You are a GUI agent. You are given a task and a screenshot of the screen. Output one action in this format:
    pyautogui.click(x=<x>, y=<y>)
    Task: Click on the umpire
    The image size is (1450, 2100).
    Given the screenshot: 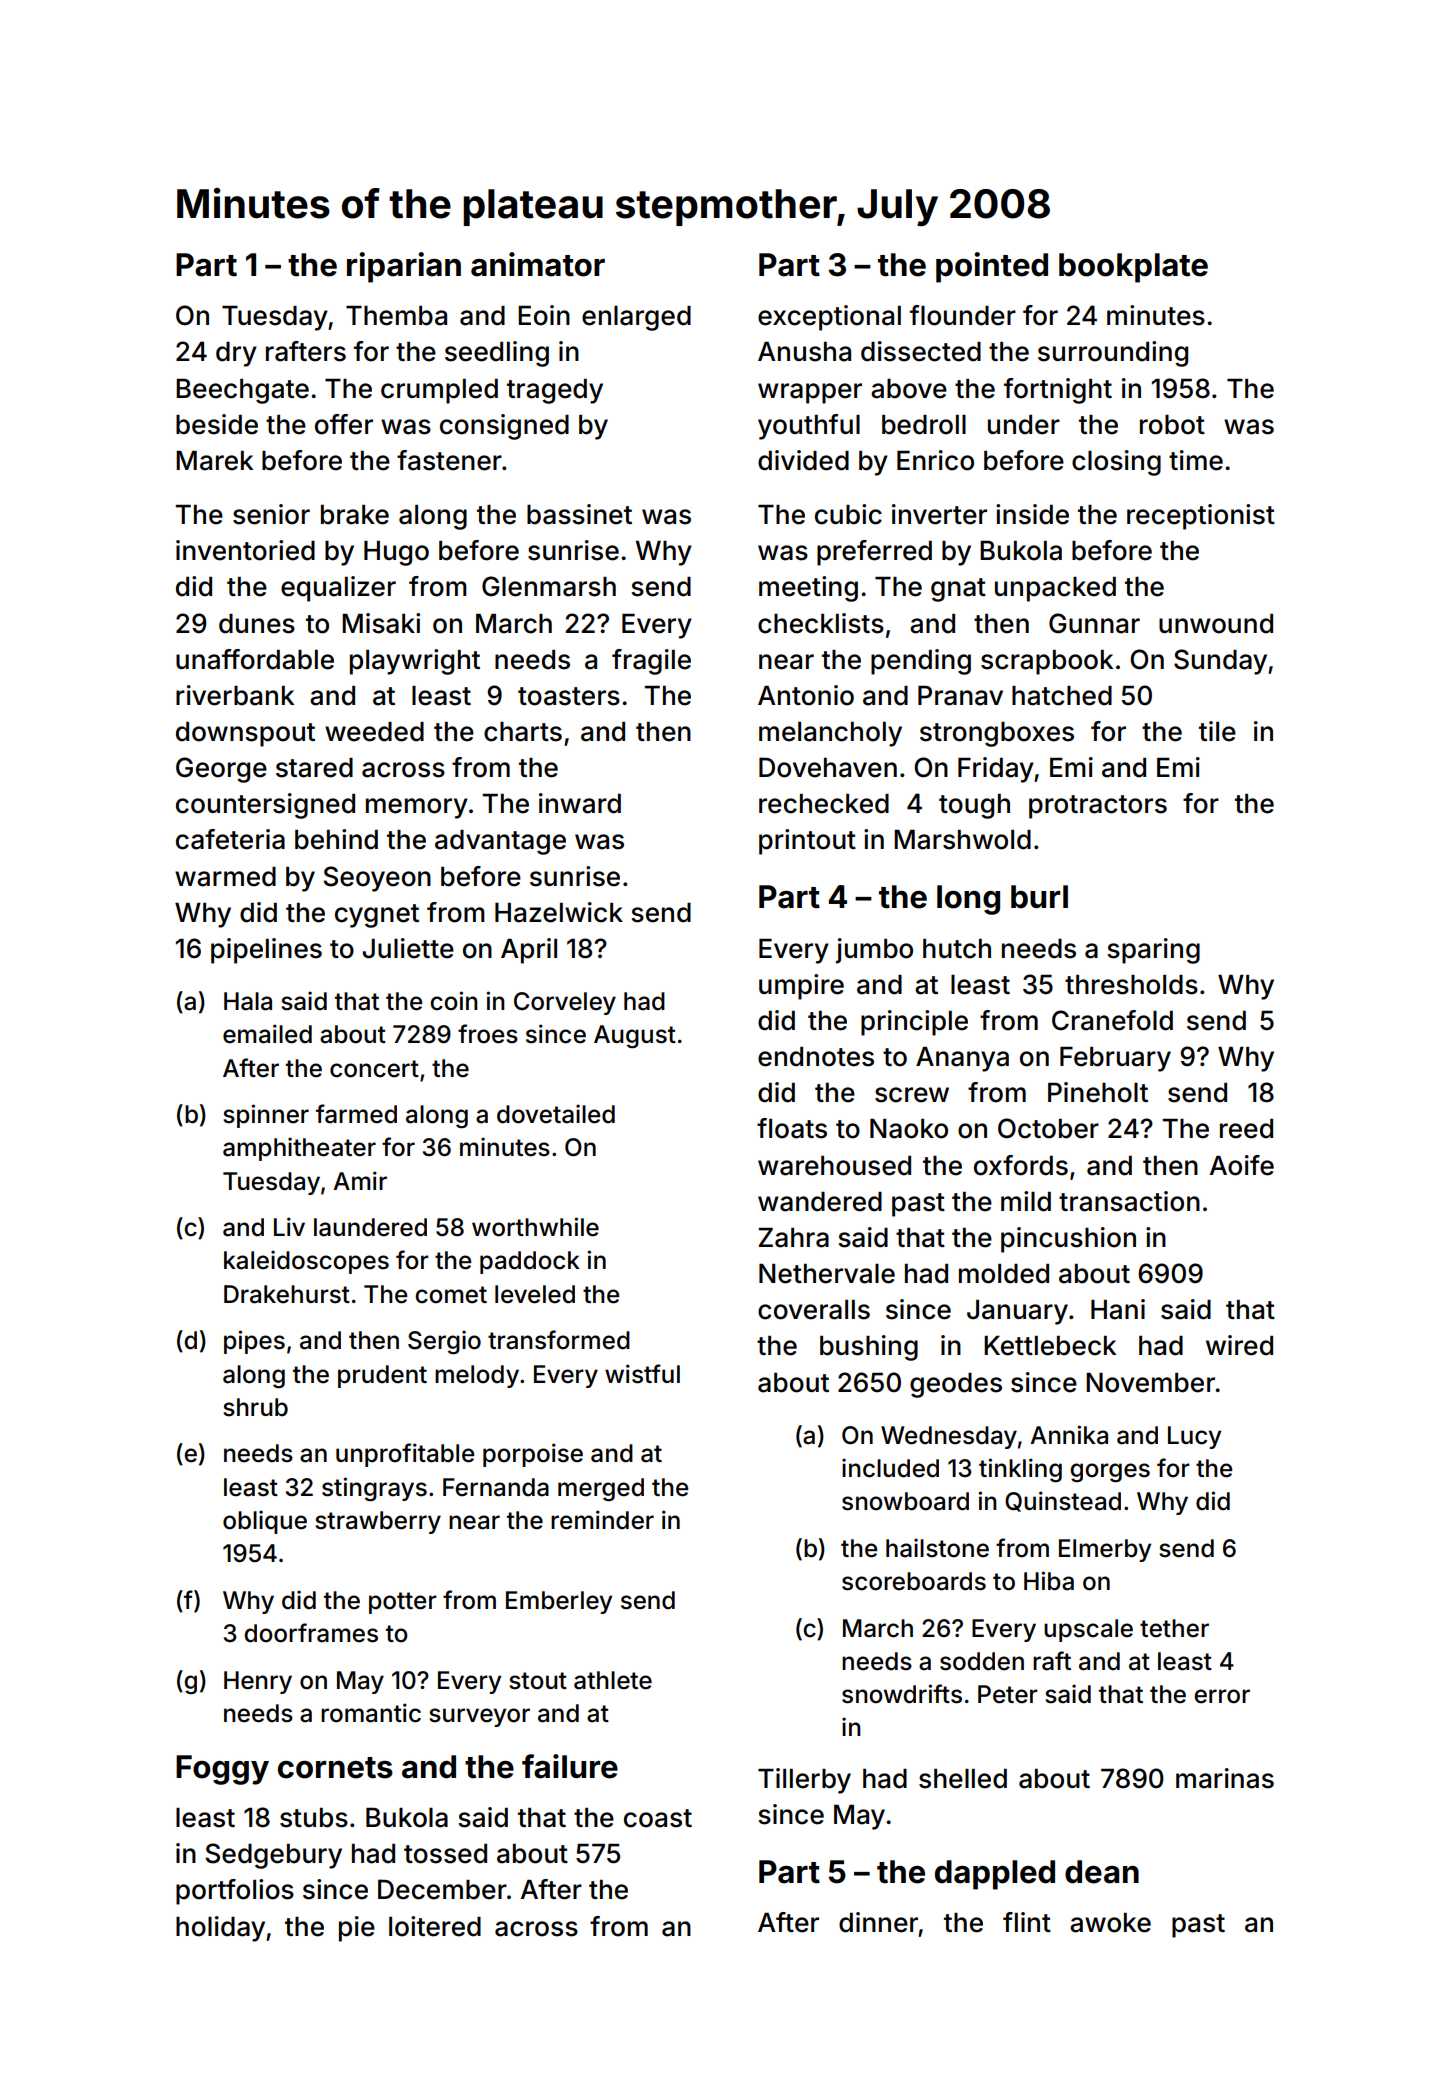 What is the action you would take?
    pyautogui.click(x=801, y=987)
